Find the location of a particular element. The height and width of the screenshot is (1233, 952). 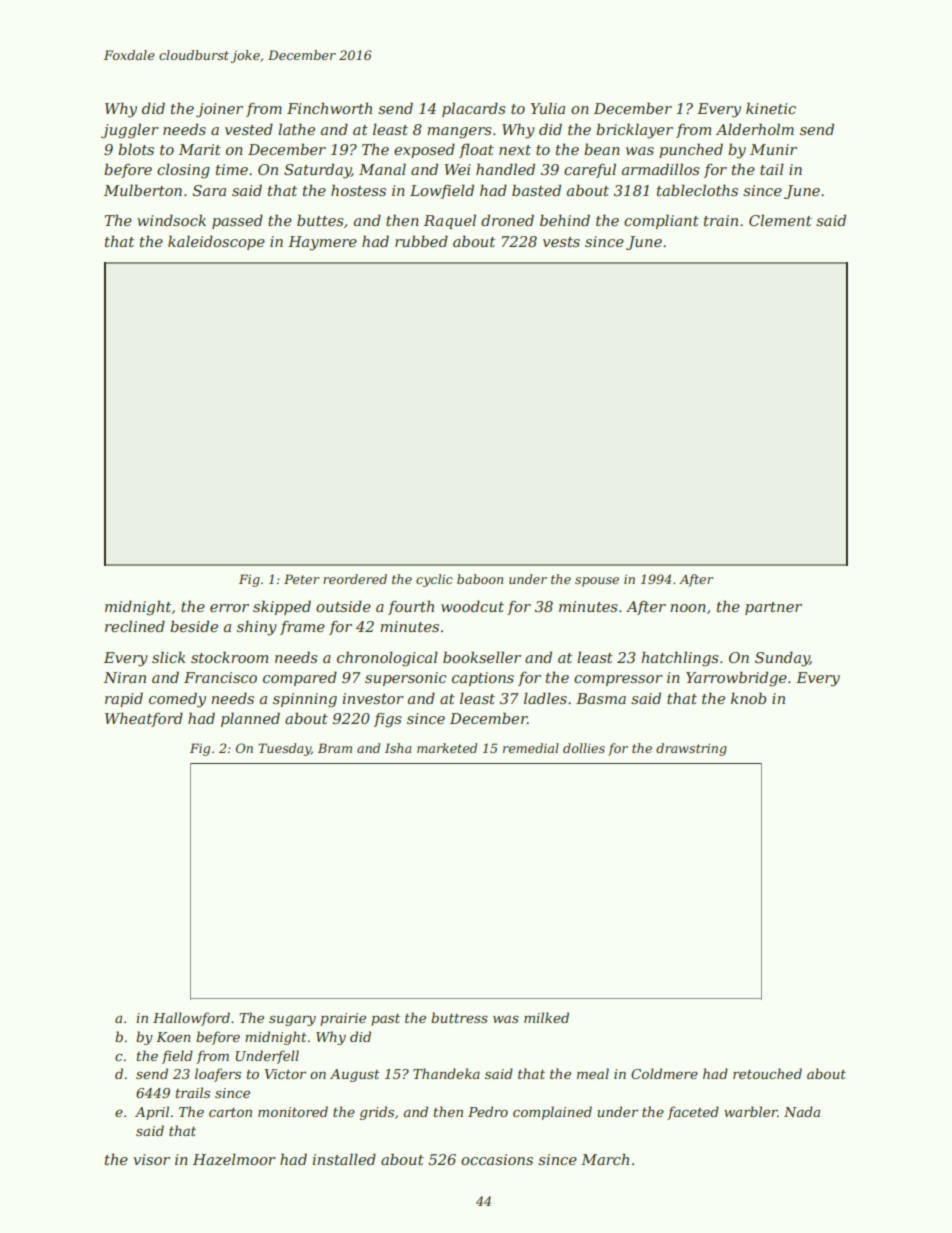

Wheatford is located at coordinates (144, 719).
